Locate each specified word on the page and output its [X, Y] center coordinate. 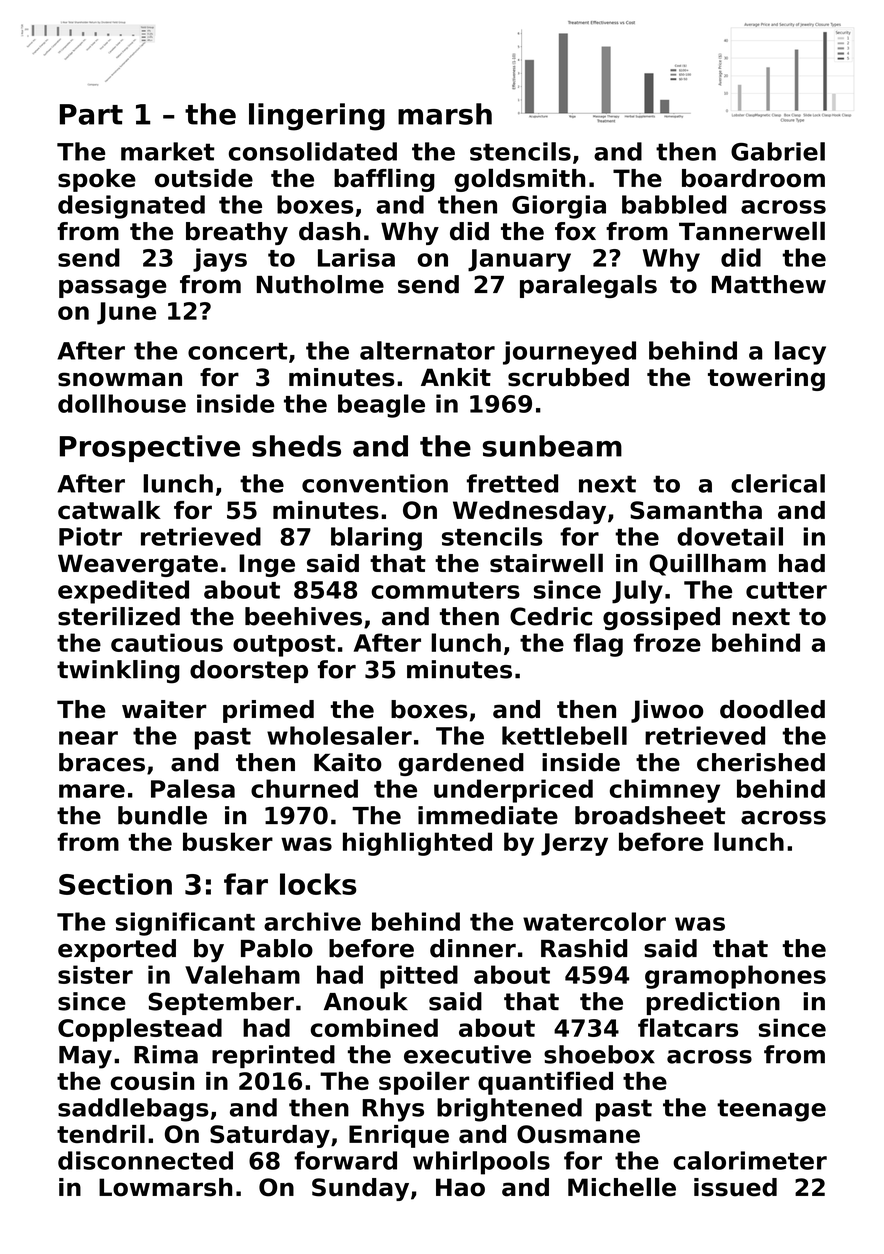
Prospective [150, 448]
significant [185, 924]
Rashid [584, 948]
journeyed [569, 353]
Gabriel [778, 151]
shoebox [599, 1054]
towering [766, 379]
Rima [166, 1054]
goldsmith [519, 180]
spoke [97, 180]
